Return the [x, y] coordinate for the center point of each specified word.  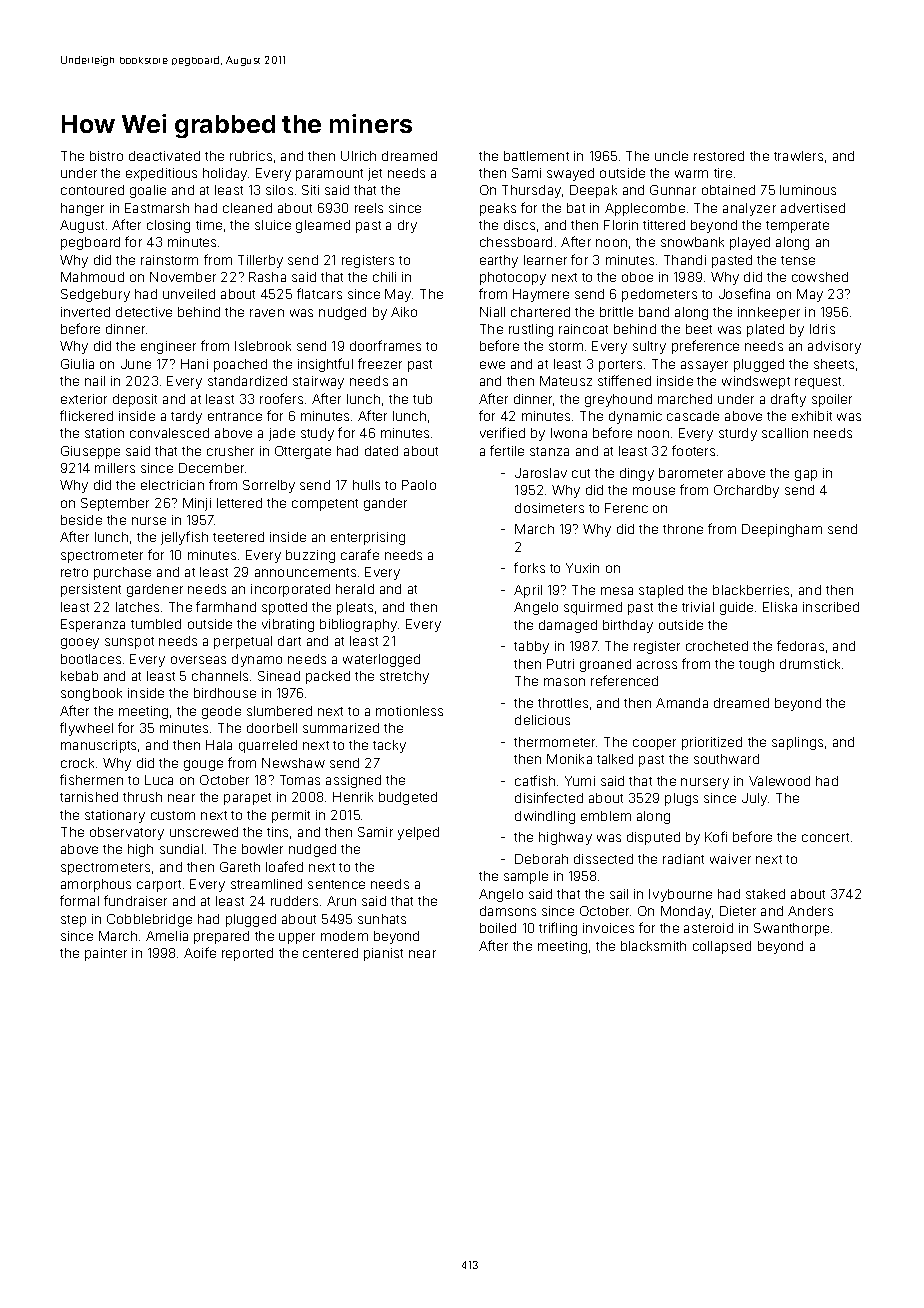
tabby [531, 647]
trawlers [798, 156]
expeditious [161, 174]
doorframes [385, 345]
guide [736, 608]
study [317, 434]
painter [106, 954]
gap [806, 475]
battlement [536, 156]
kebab [79, 676]
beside [81, 520]
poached [240, 365]
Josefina [744, 293]
